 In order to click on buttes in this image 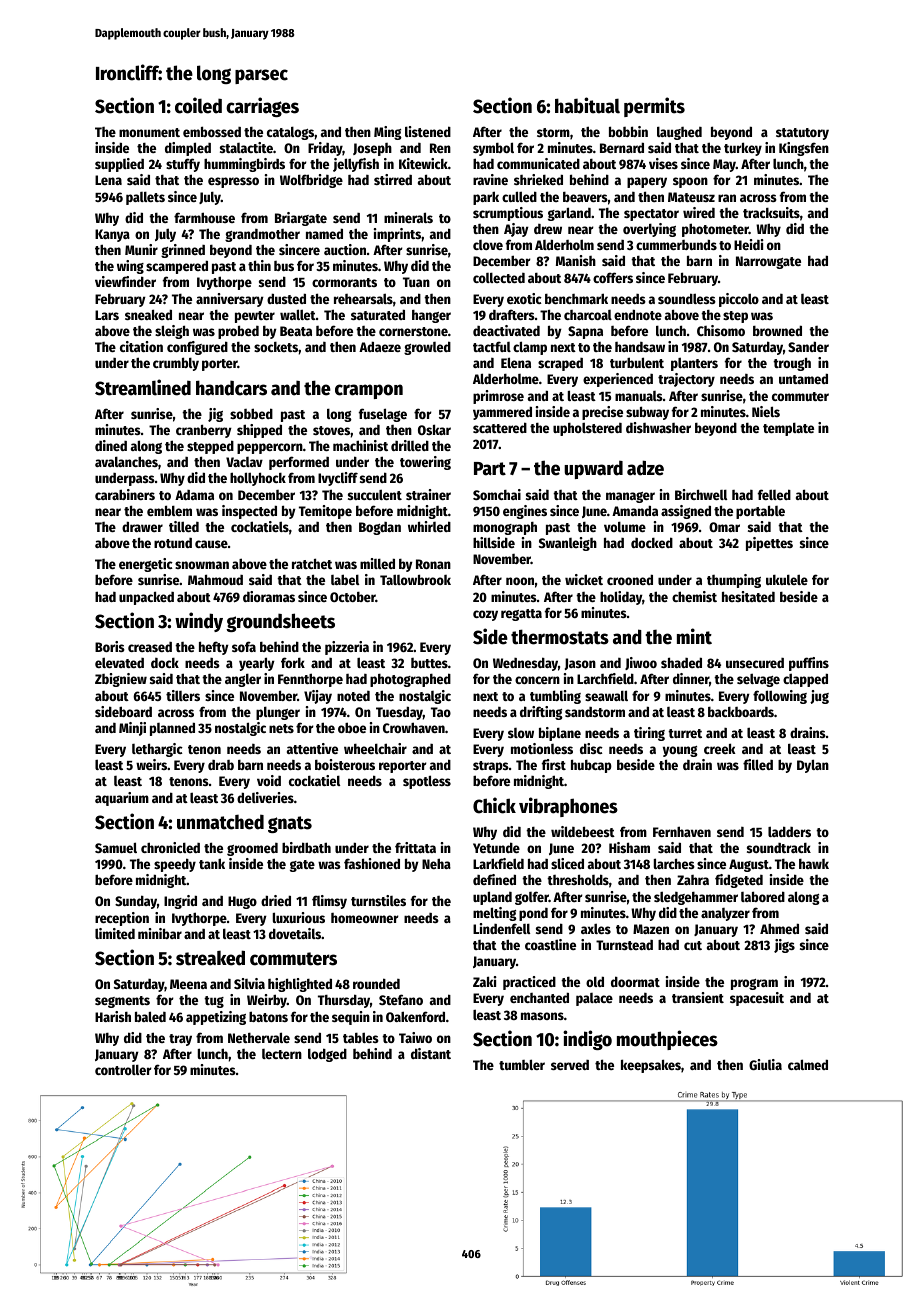, I will do `click(429, 663)`.
